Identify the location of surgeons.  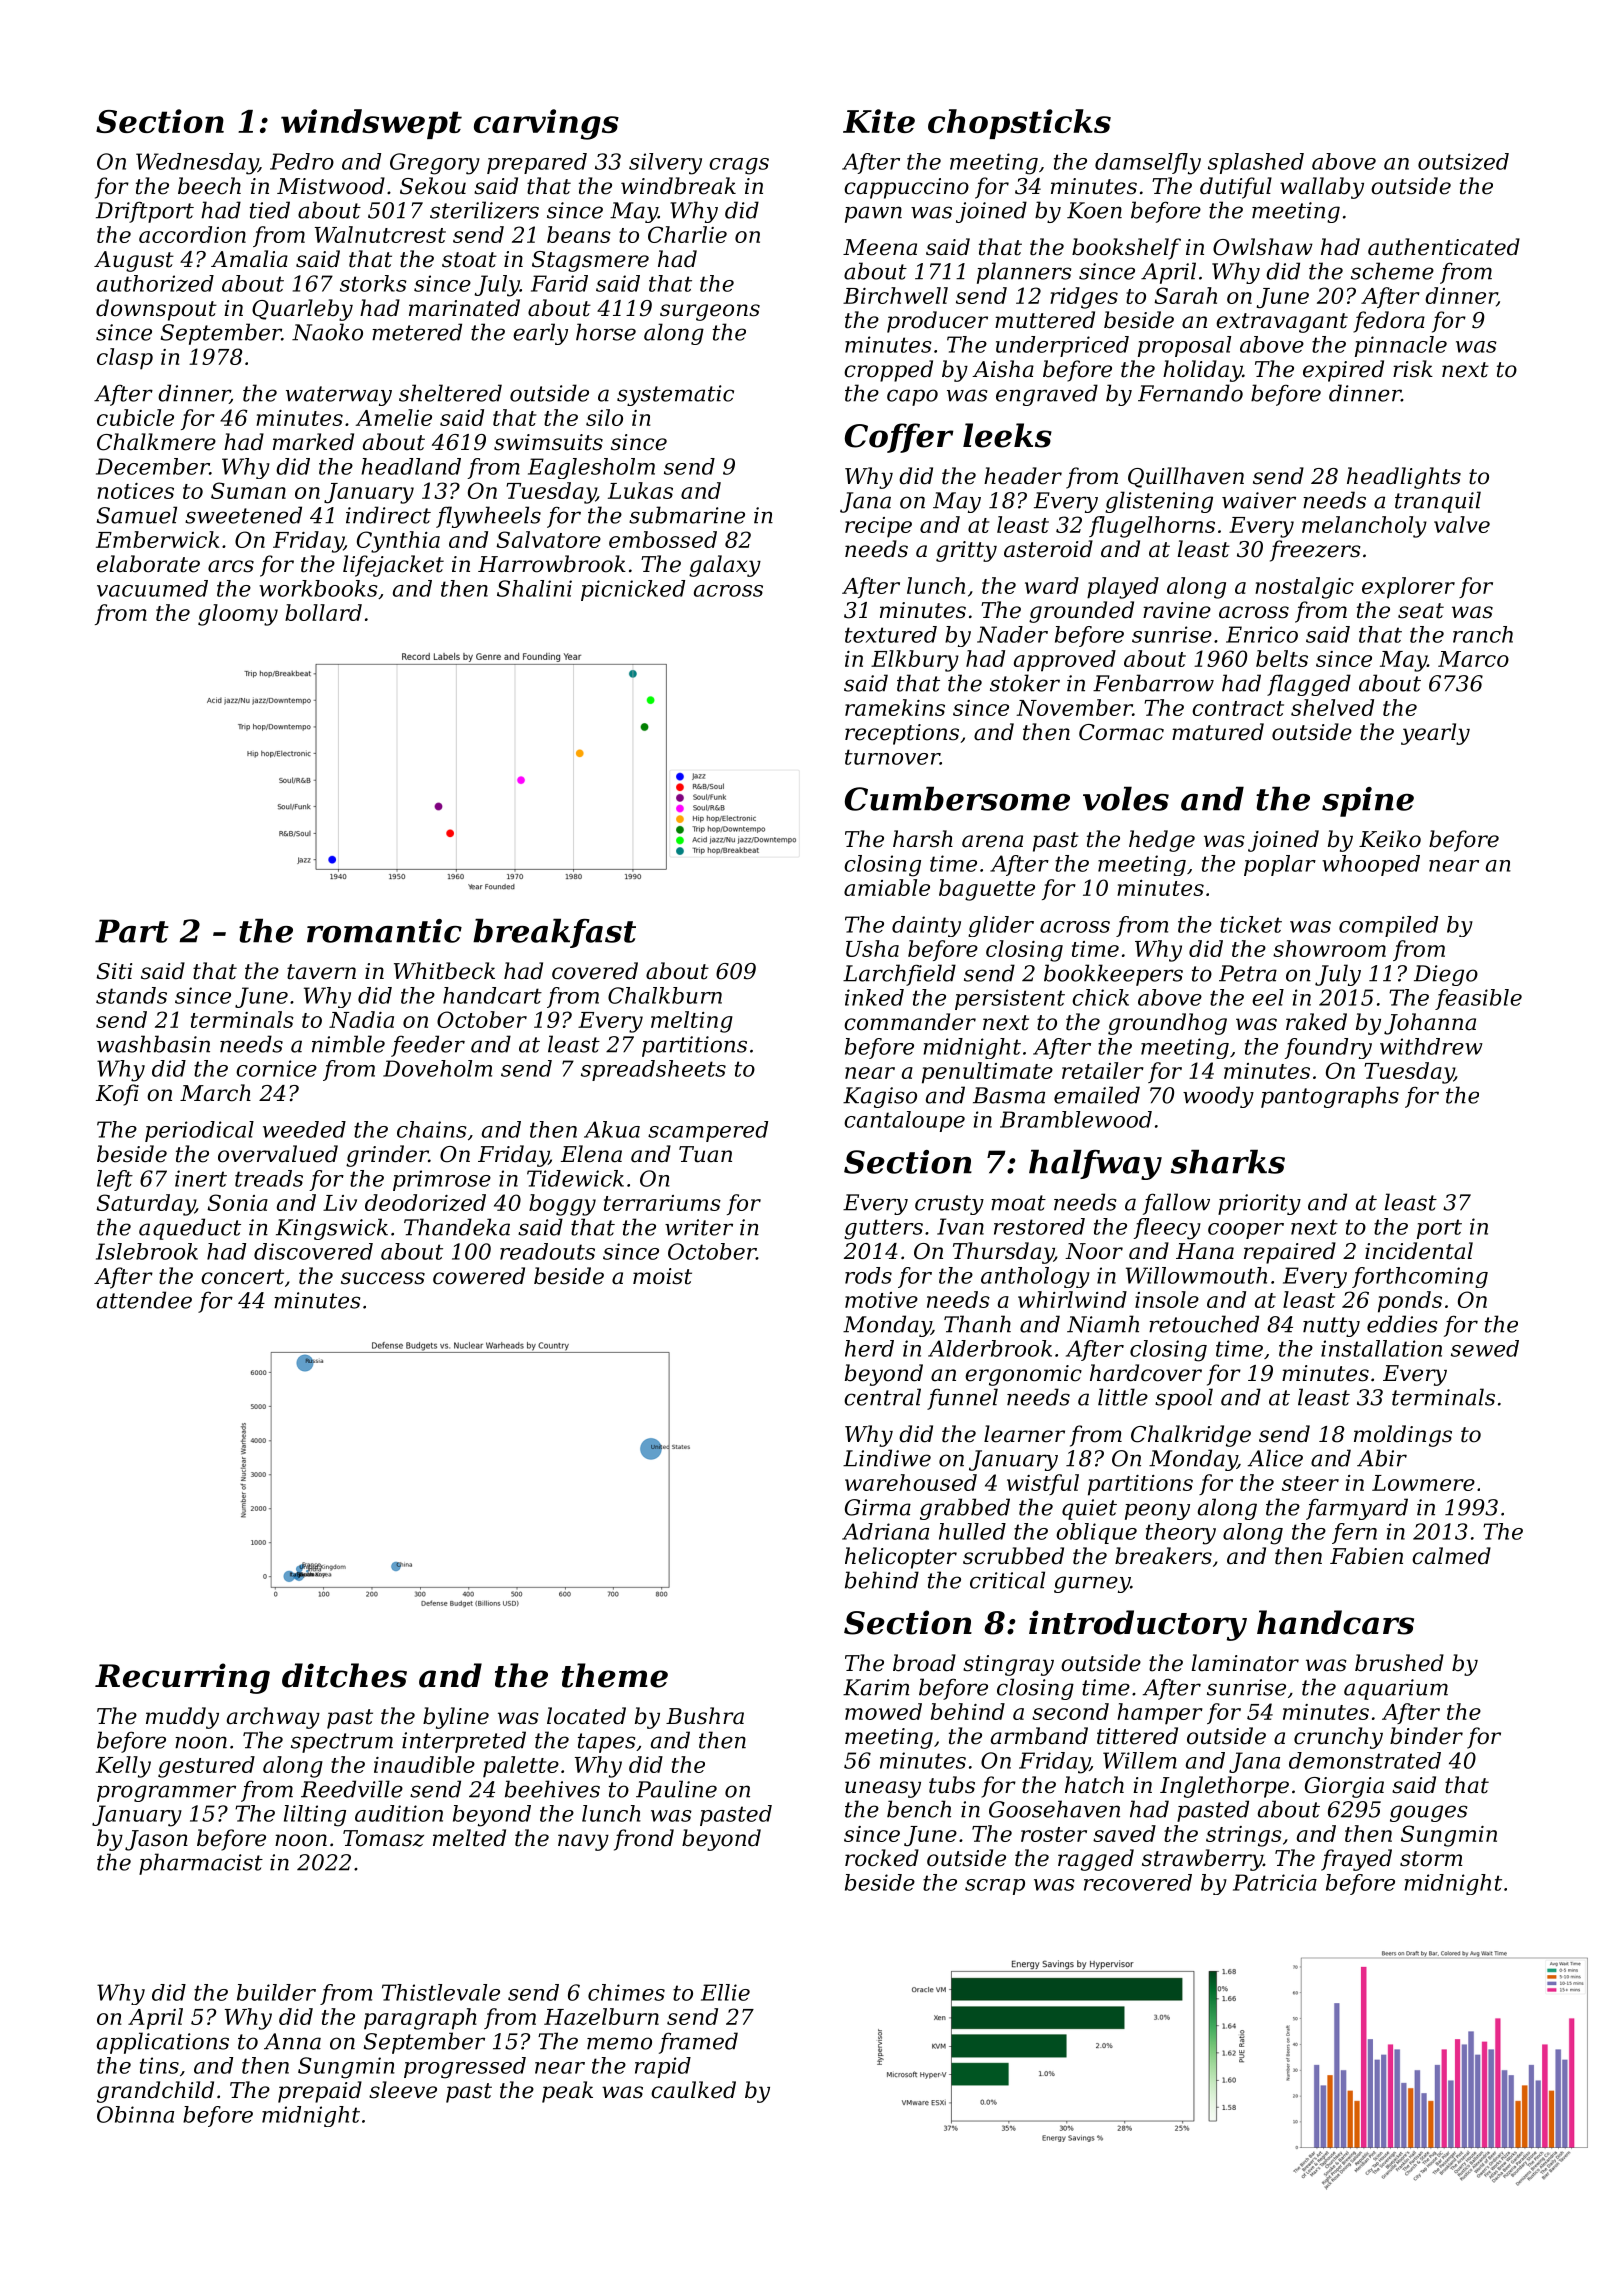
(710, 312).
